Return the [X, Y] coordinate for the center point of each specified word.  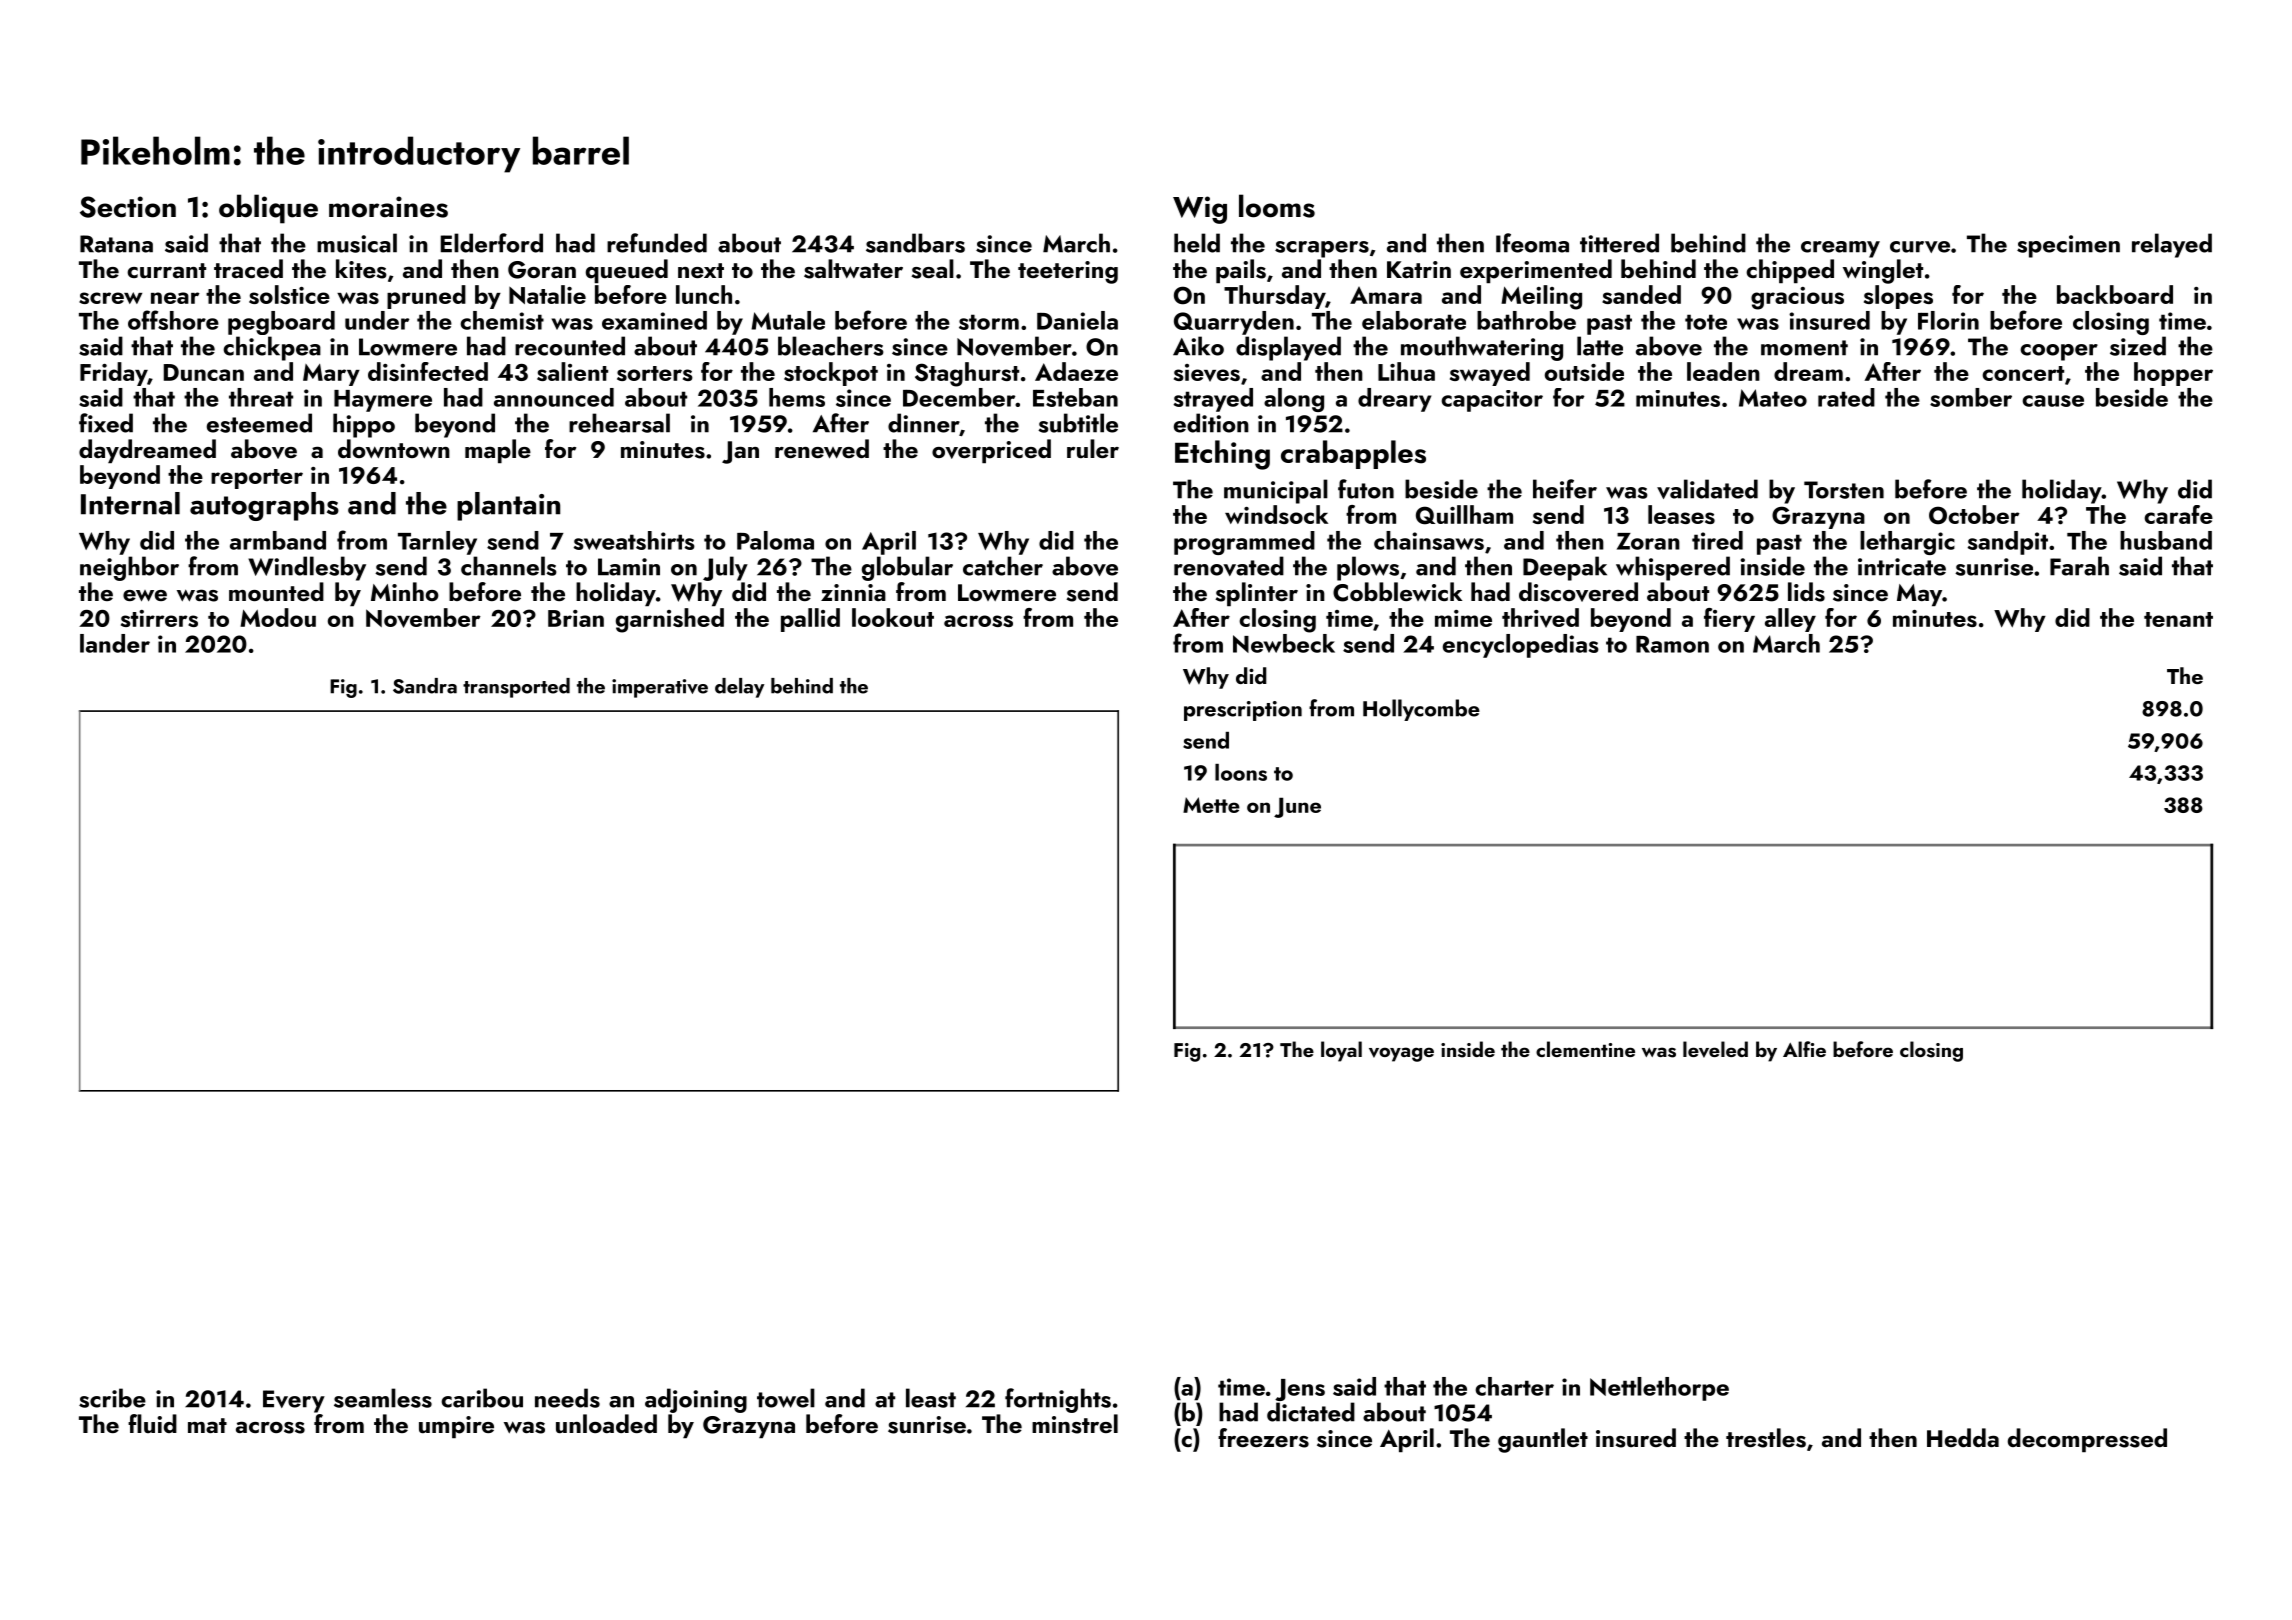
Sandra [425, 686]
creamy [1840, 249]
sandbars [915, 243]
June [1297, 807]
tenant [2178, 619]
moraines [388, 207]
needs [567, 1398]
